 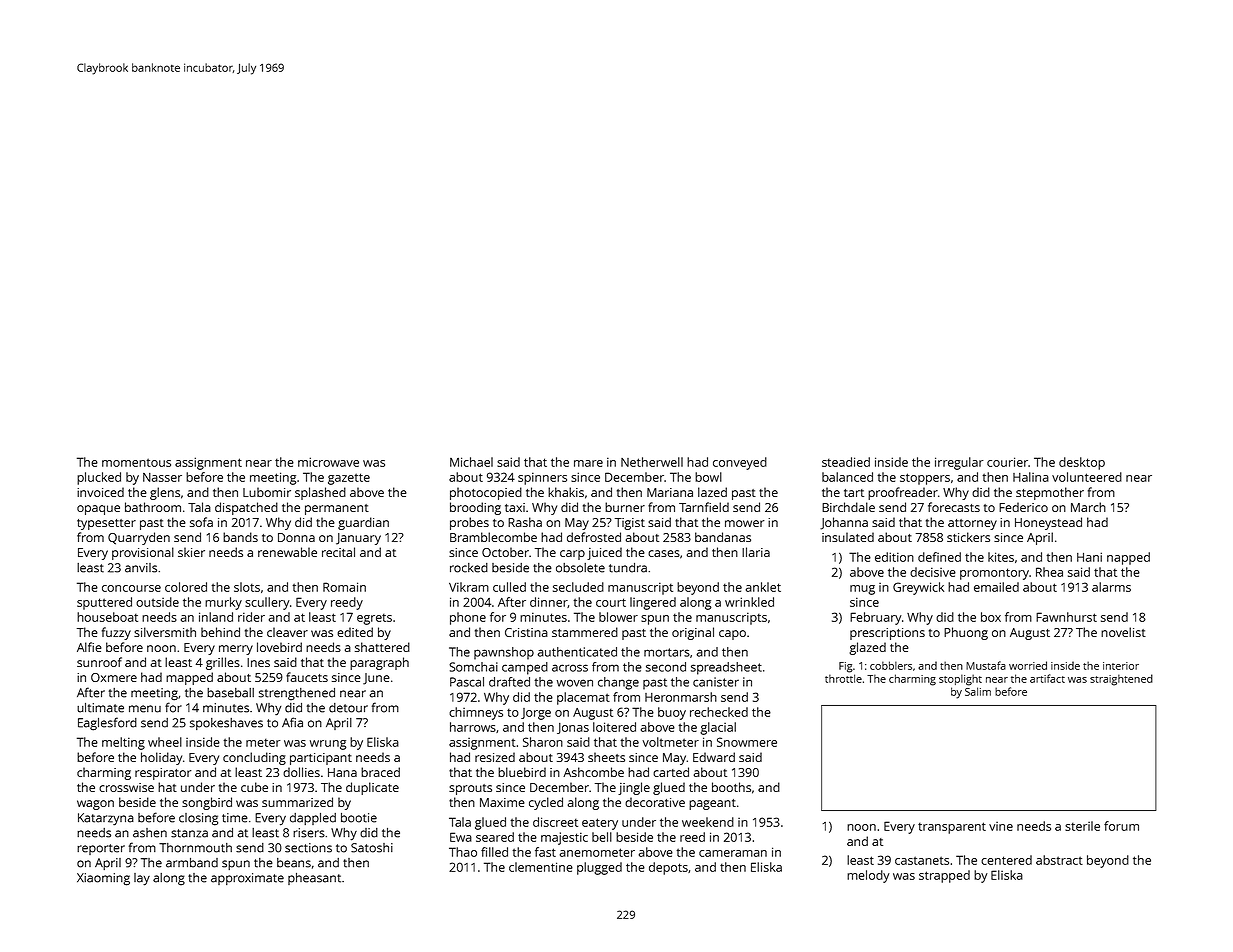 What do you see at coordinates (847, 477) in the document?
I see `balanced` at bounding box center [847, 477].
